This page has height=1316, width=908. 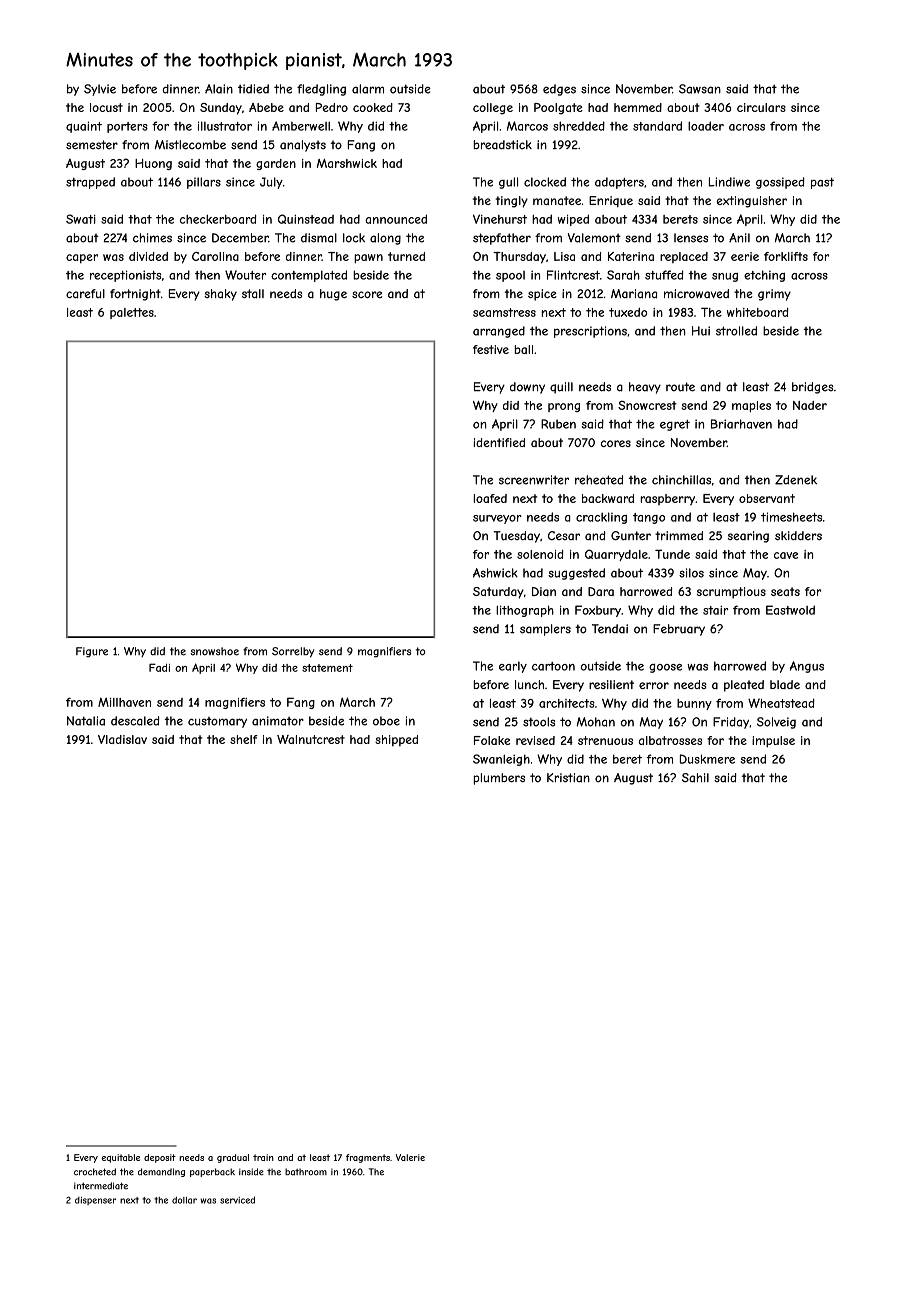 I want to click on edges, so click(x=559, y=90).
